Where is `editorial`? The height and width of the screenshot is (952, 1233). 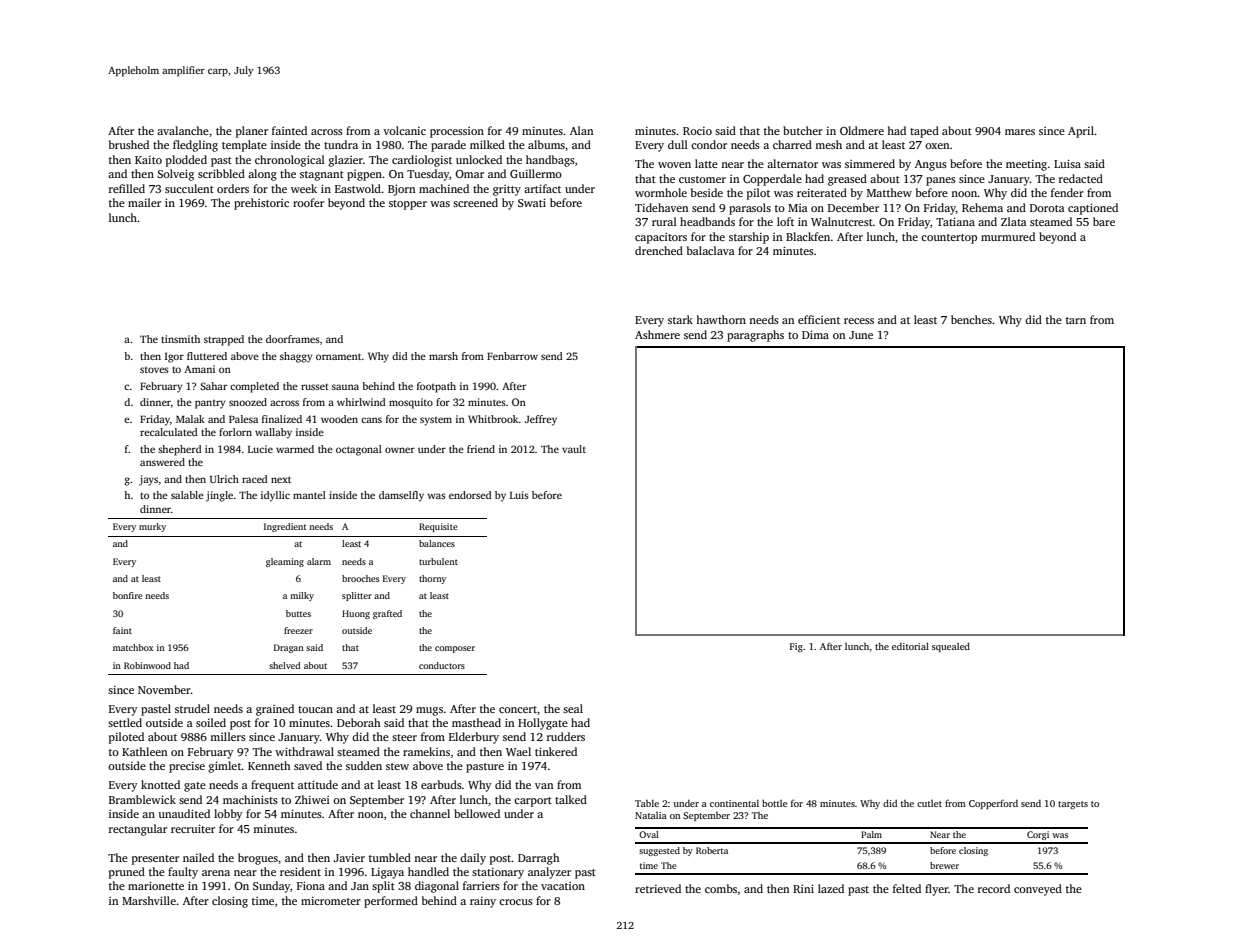 editorial is located at coordinates (910, 646).
